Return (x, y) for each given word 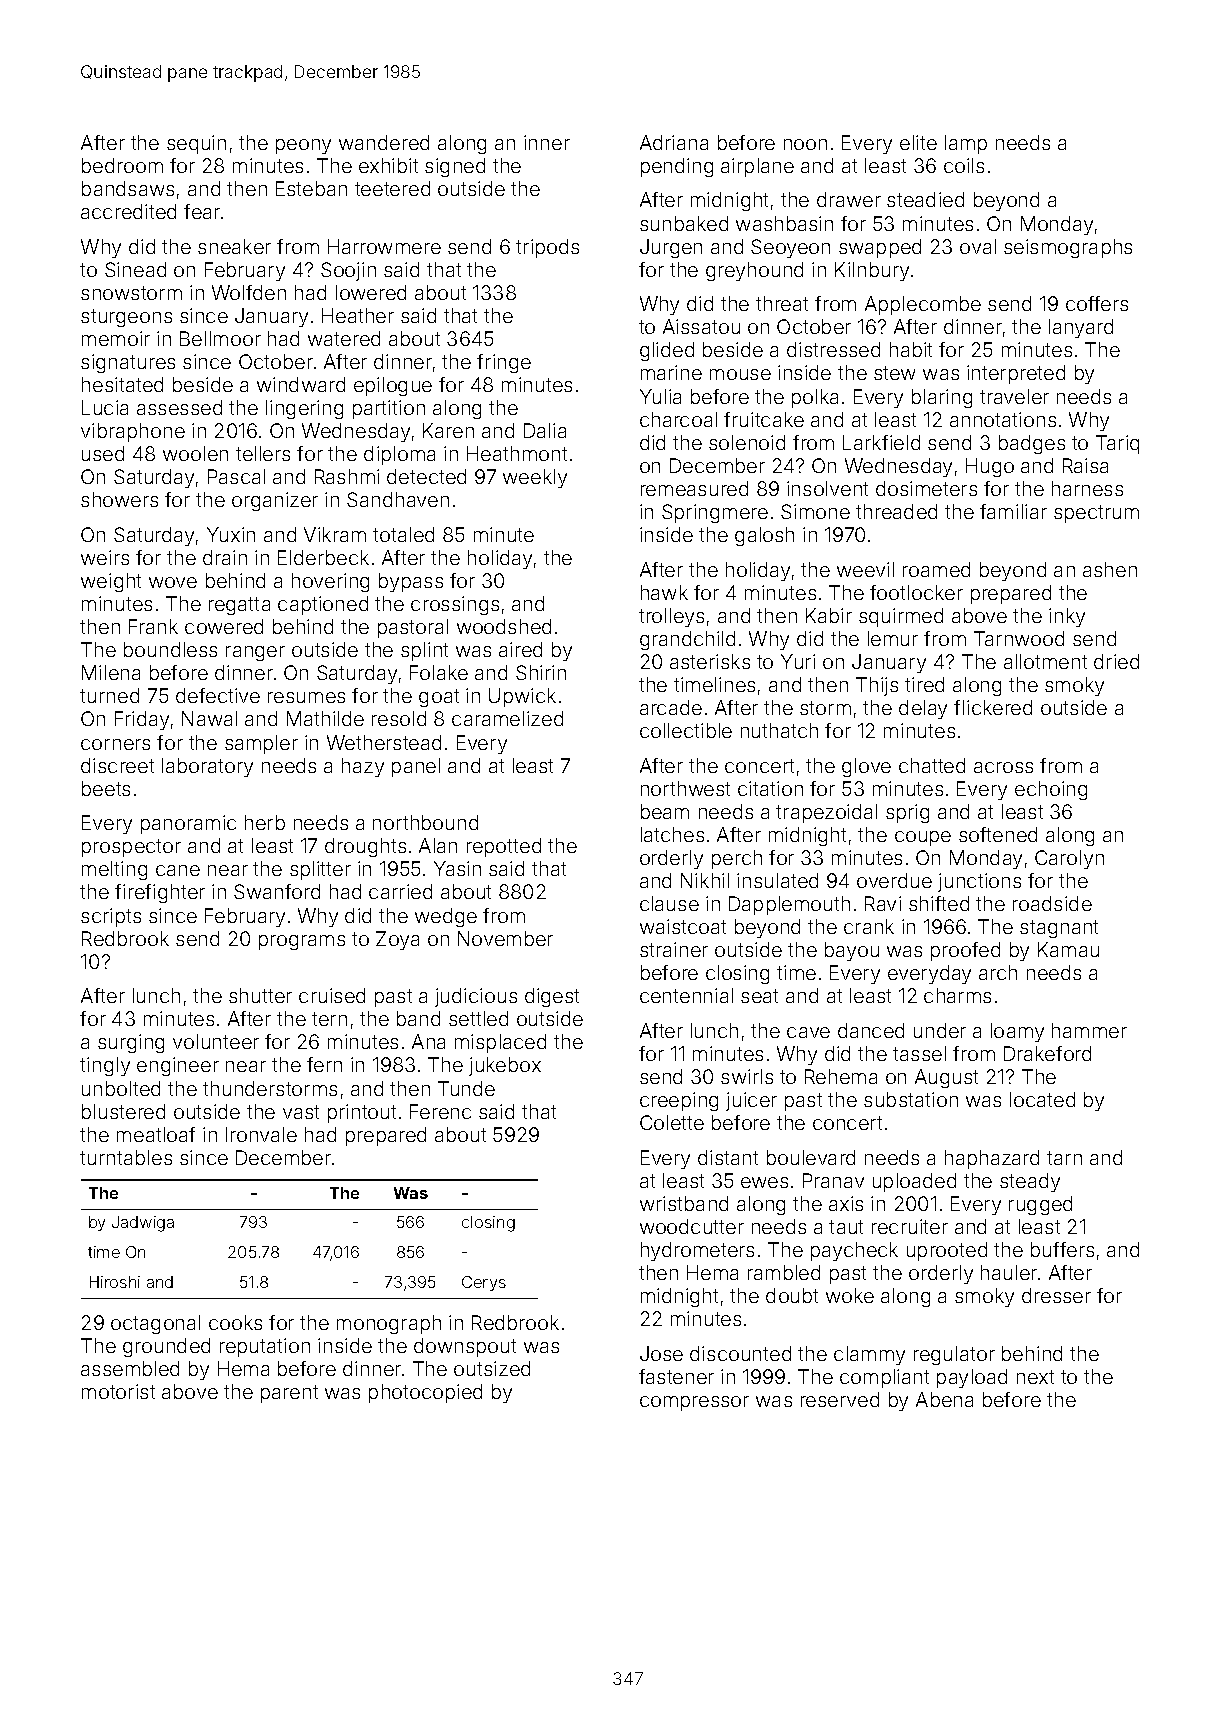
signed (455, 167)
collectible (686, 730)
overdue (894, 880)
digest (552, 997)
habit (911, 349)
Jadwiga (143, 1224)
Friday (142, 720)
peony (303, 146)
